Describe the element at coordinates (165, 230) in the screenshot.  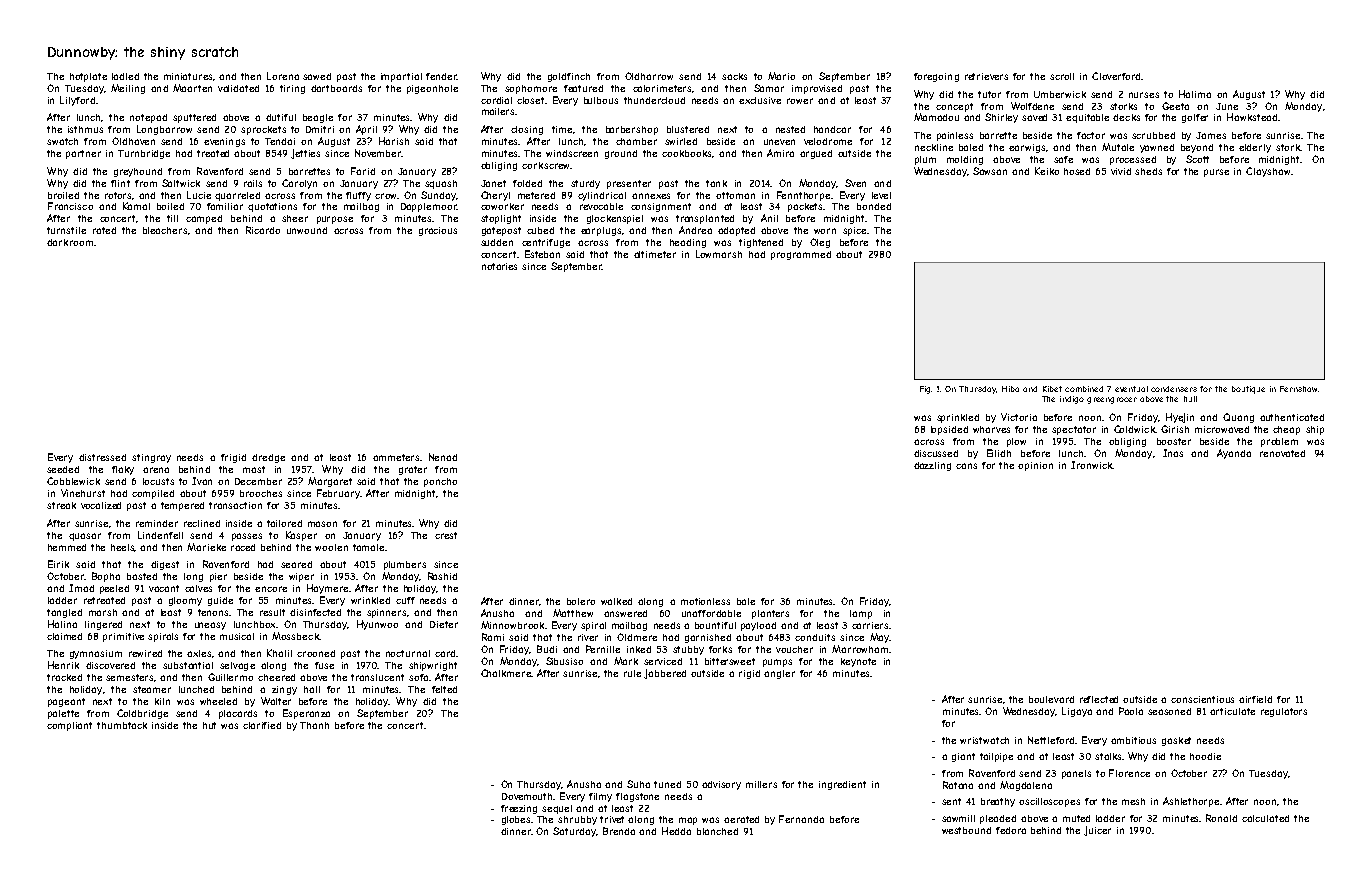
I see `bleachers` at that location.
